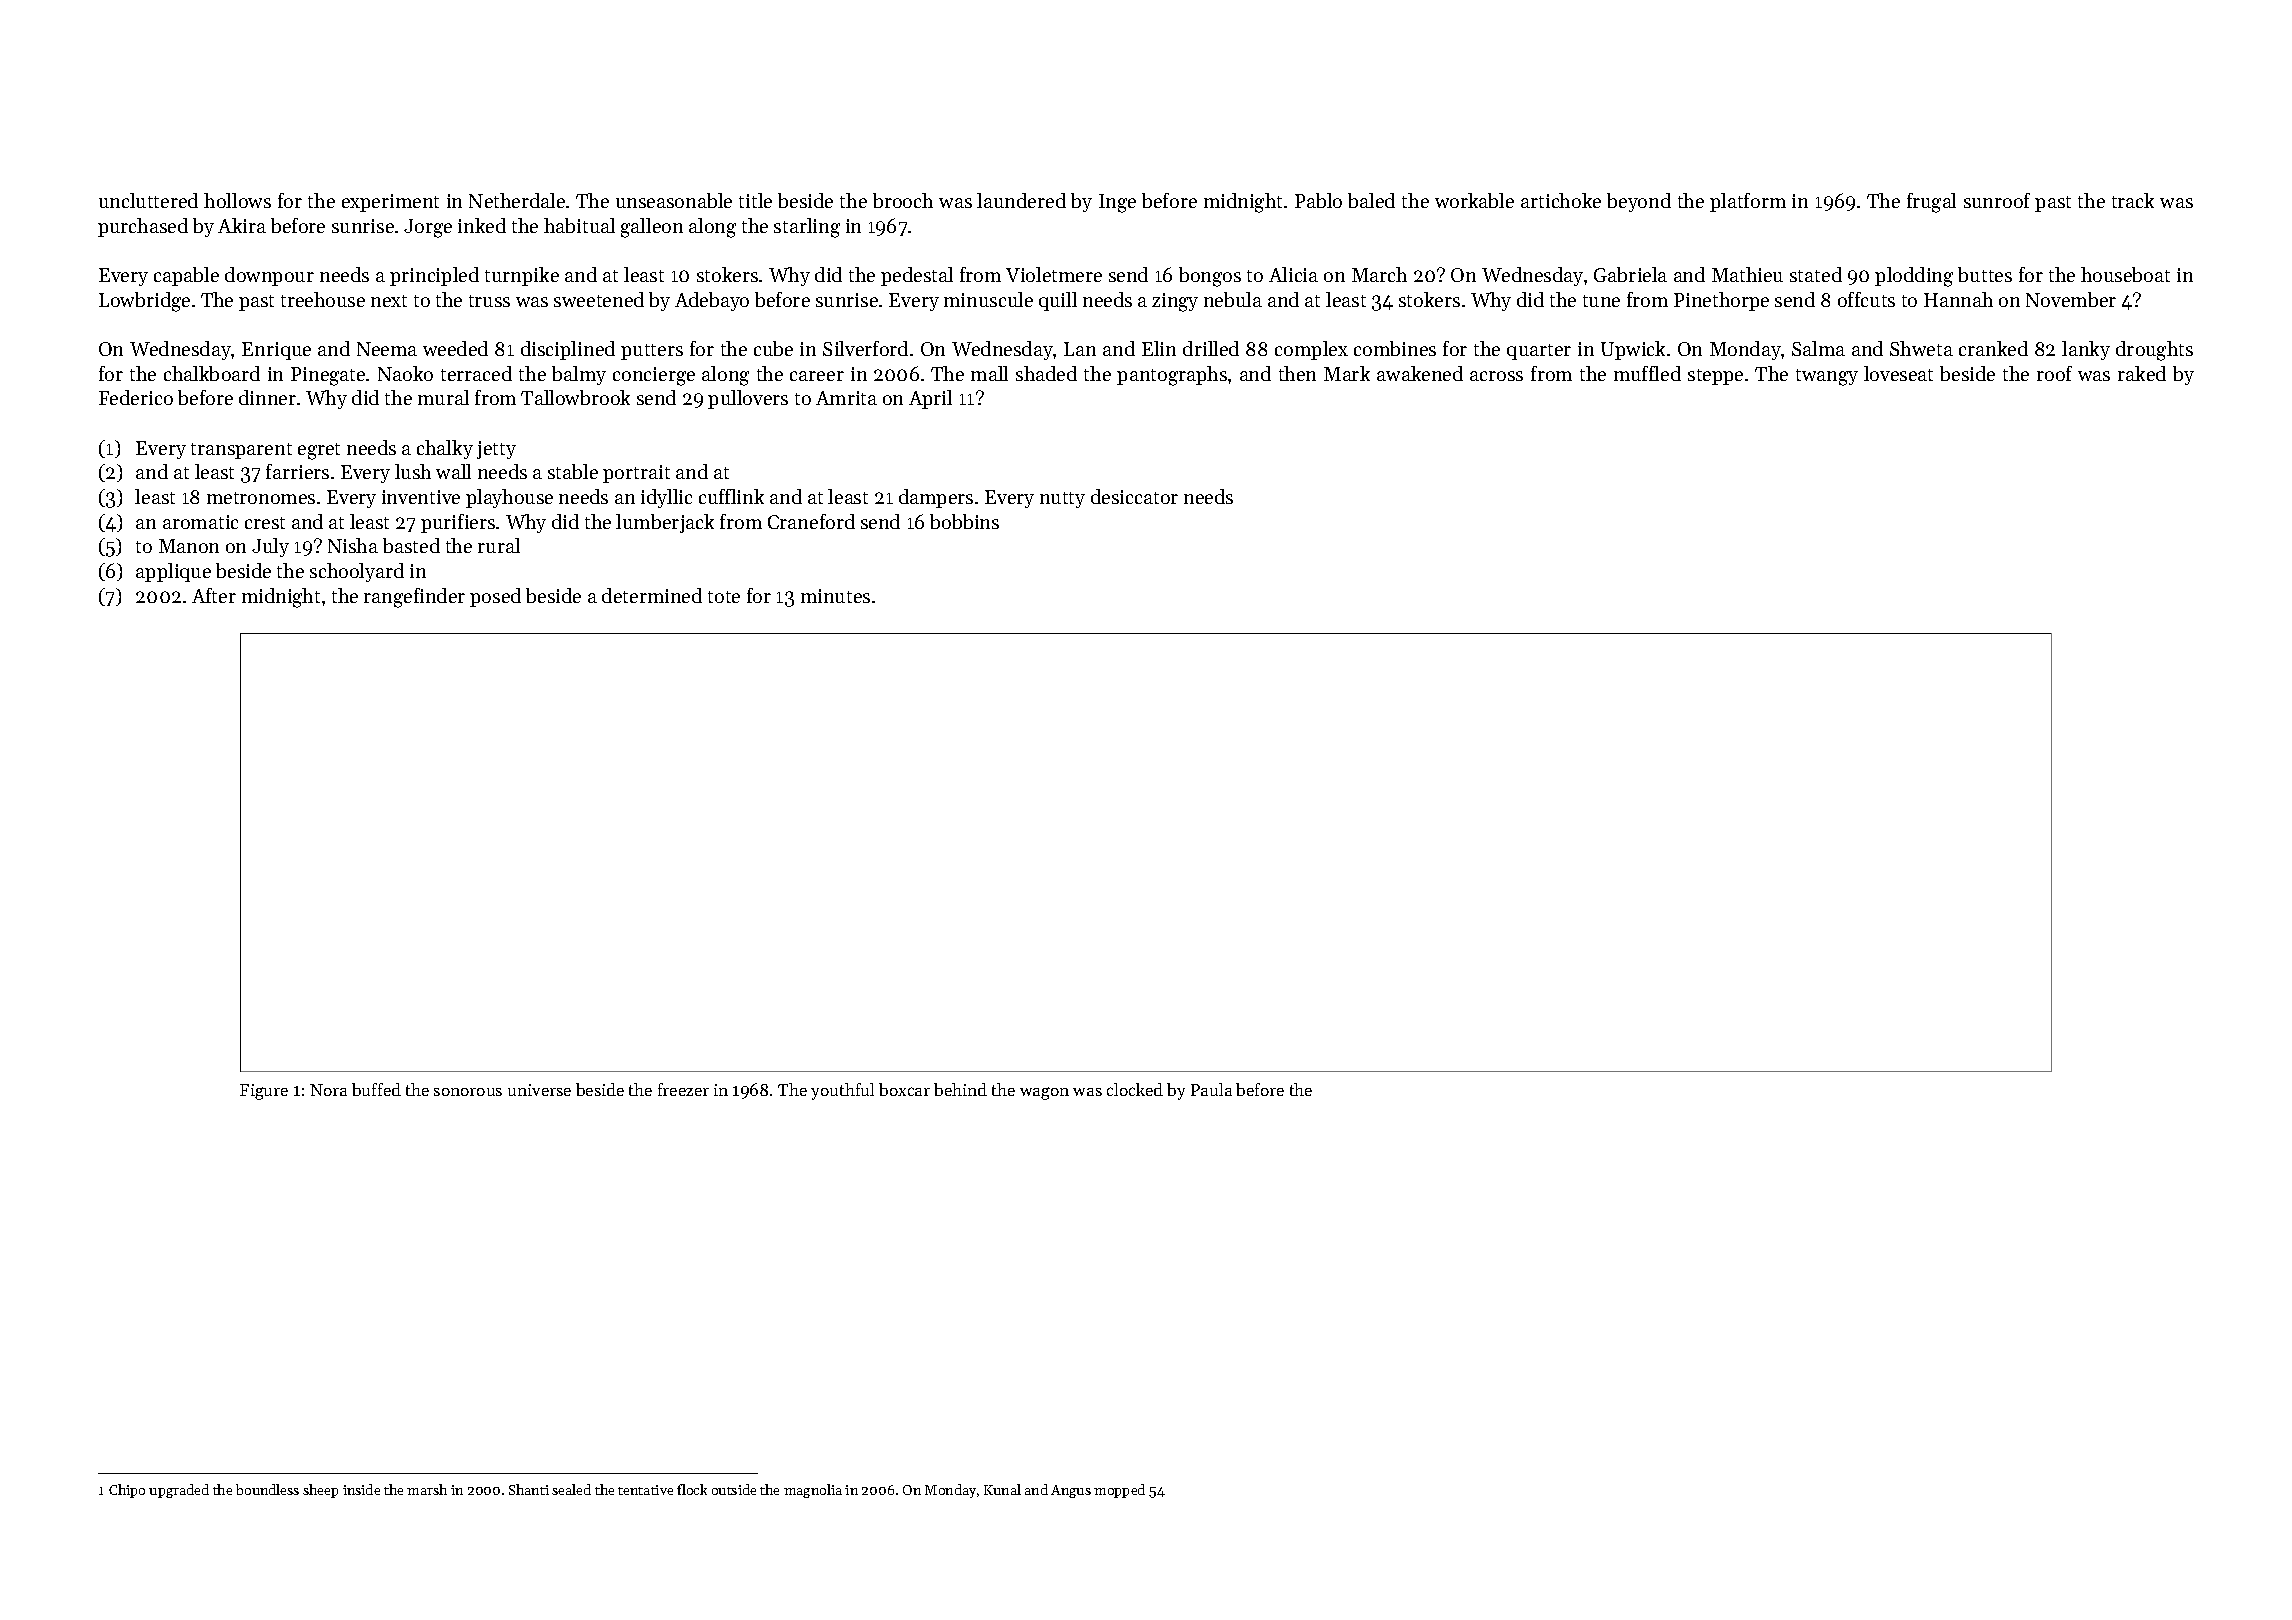 The image size is (2292, 1620). What do you see at coordinates (1211, 1089) in the screenshot?
I see `Paula` at bounding box center [1211, 1089].
